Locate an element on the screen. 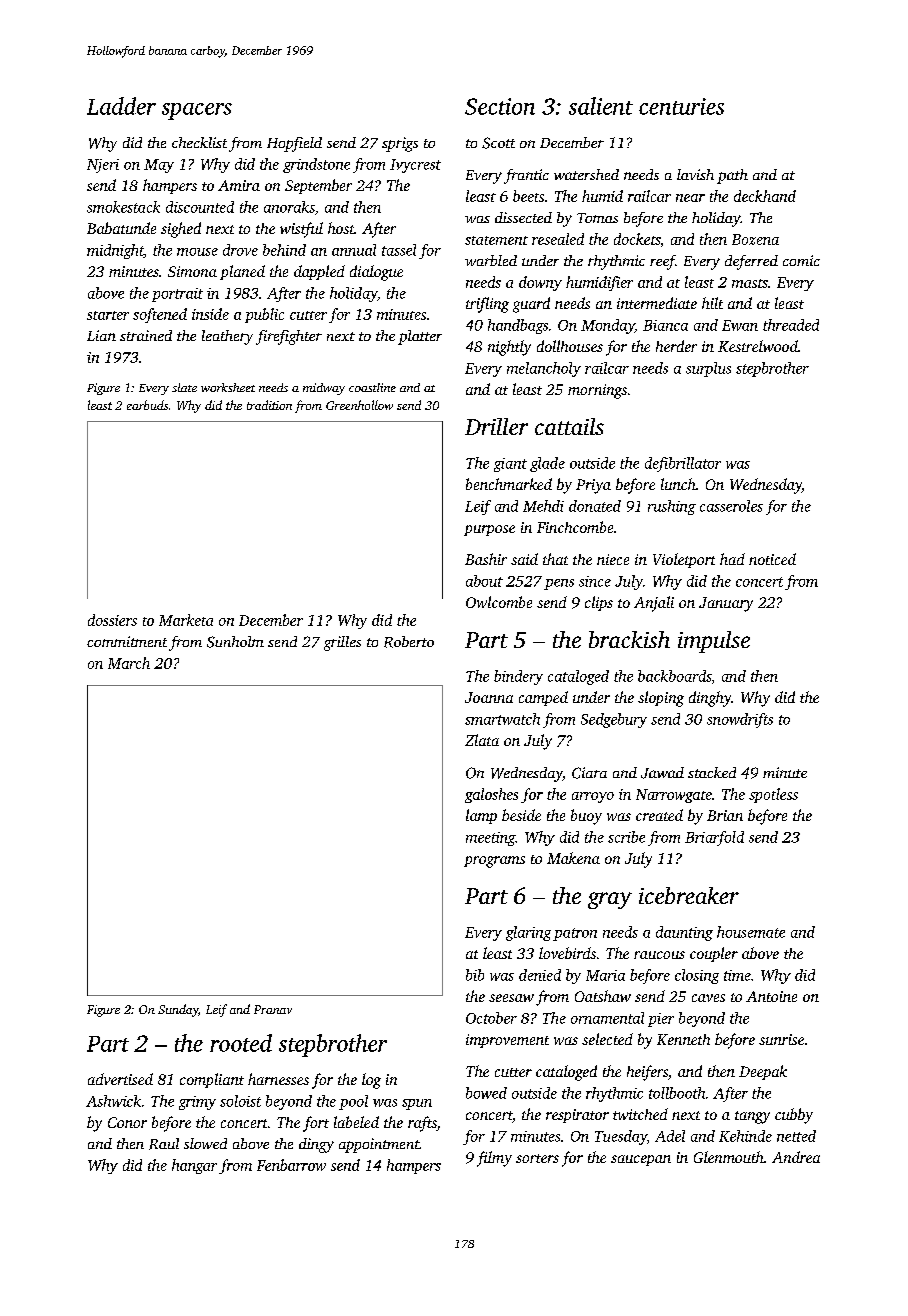 Image resolution: width=908 pixels, height=1316 pixels. Roberto is located at coordinates (409, 642).
